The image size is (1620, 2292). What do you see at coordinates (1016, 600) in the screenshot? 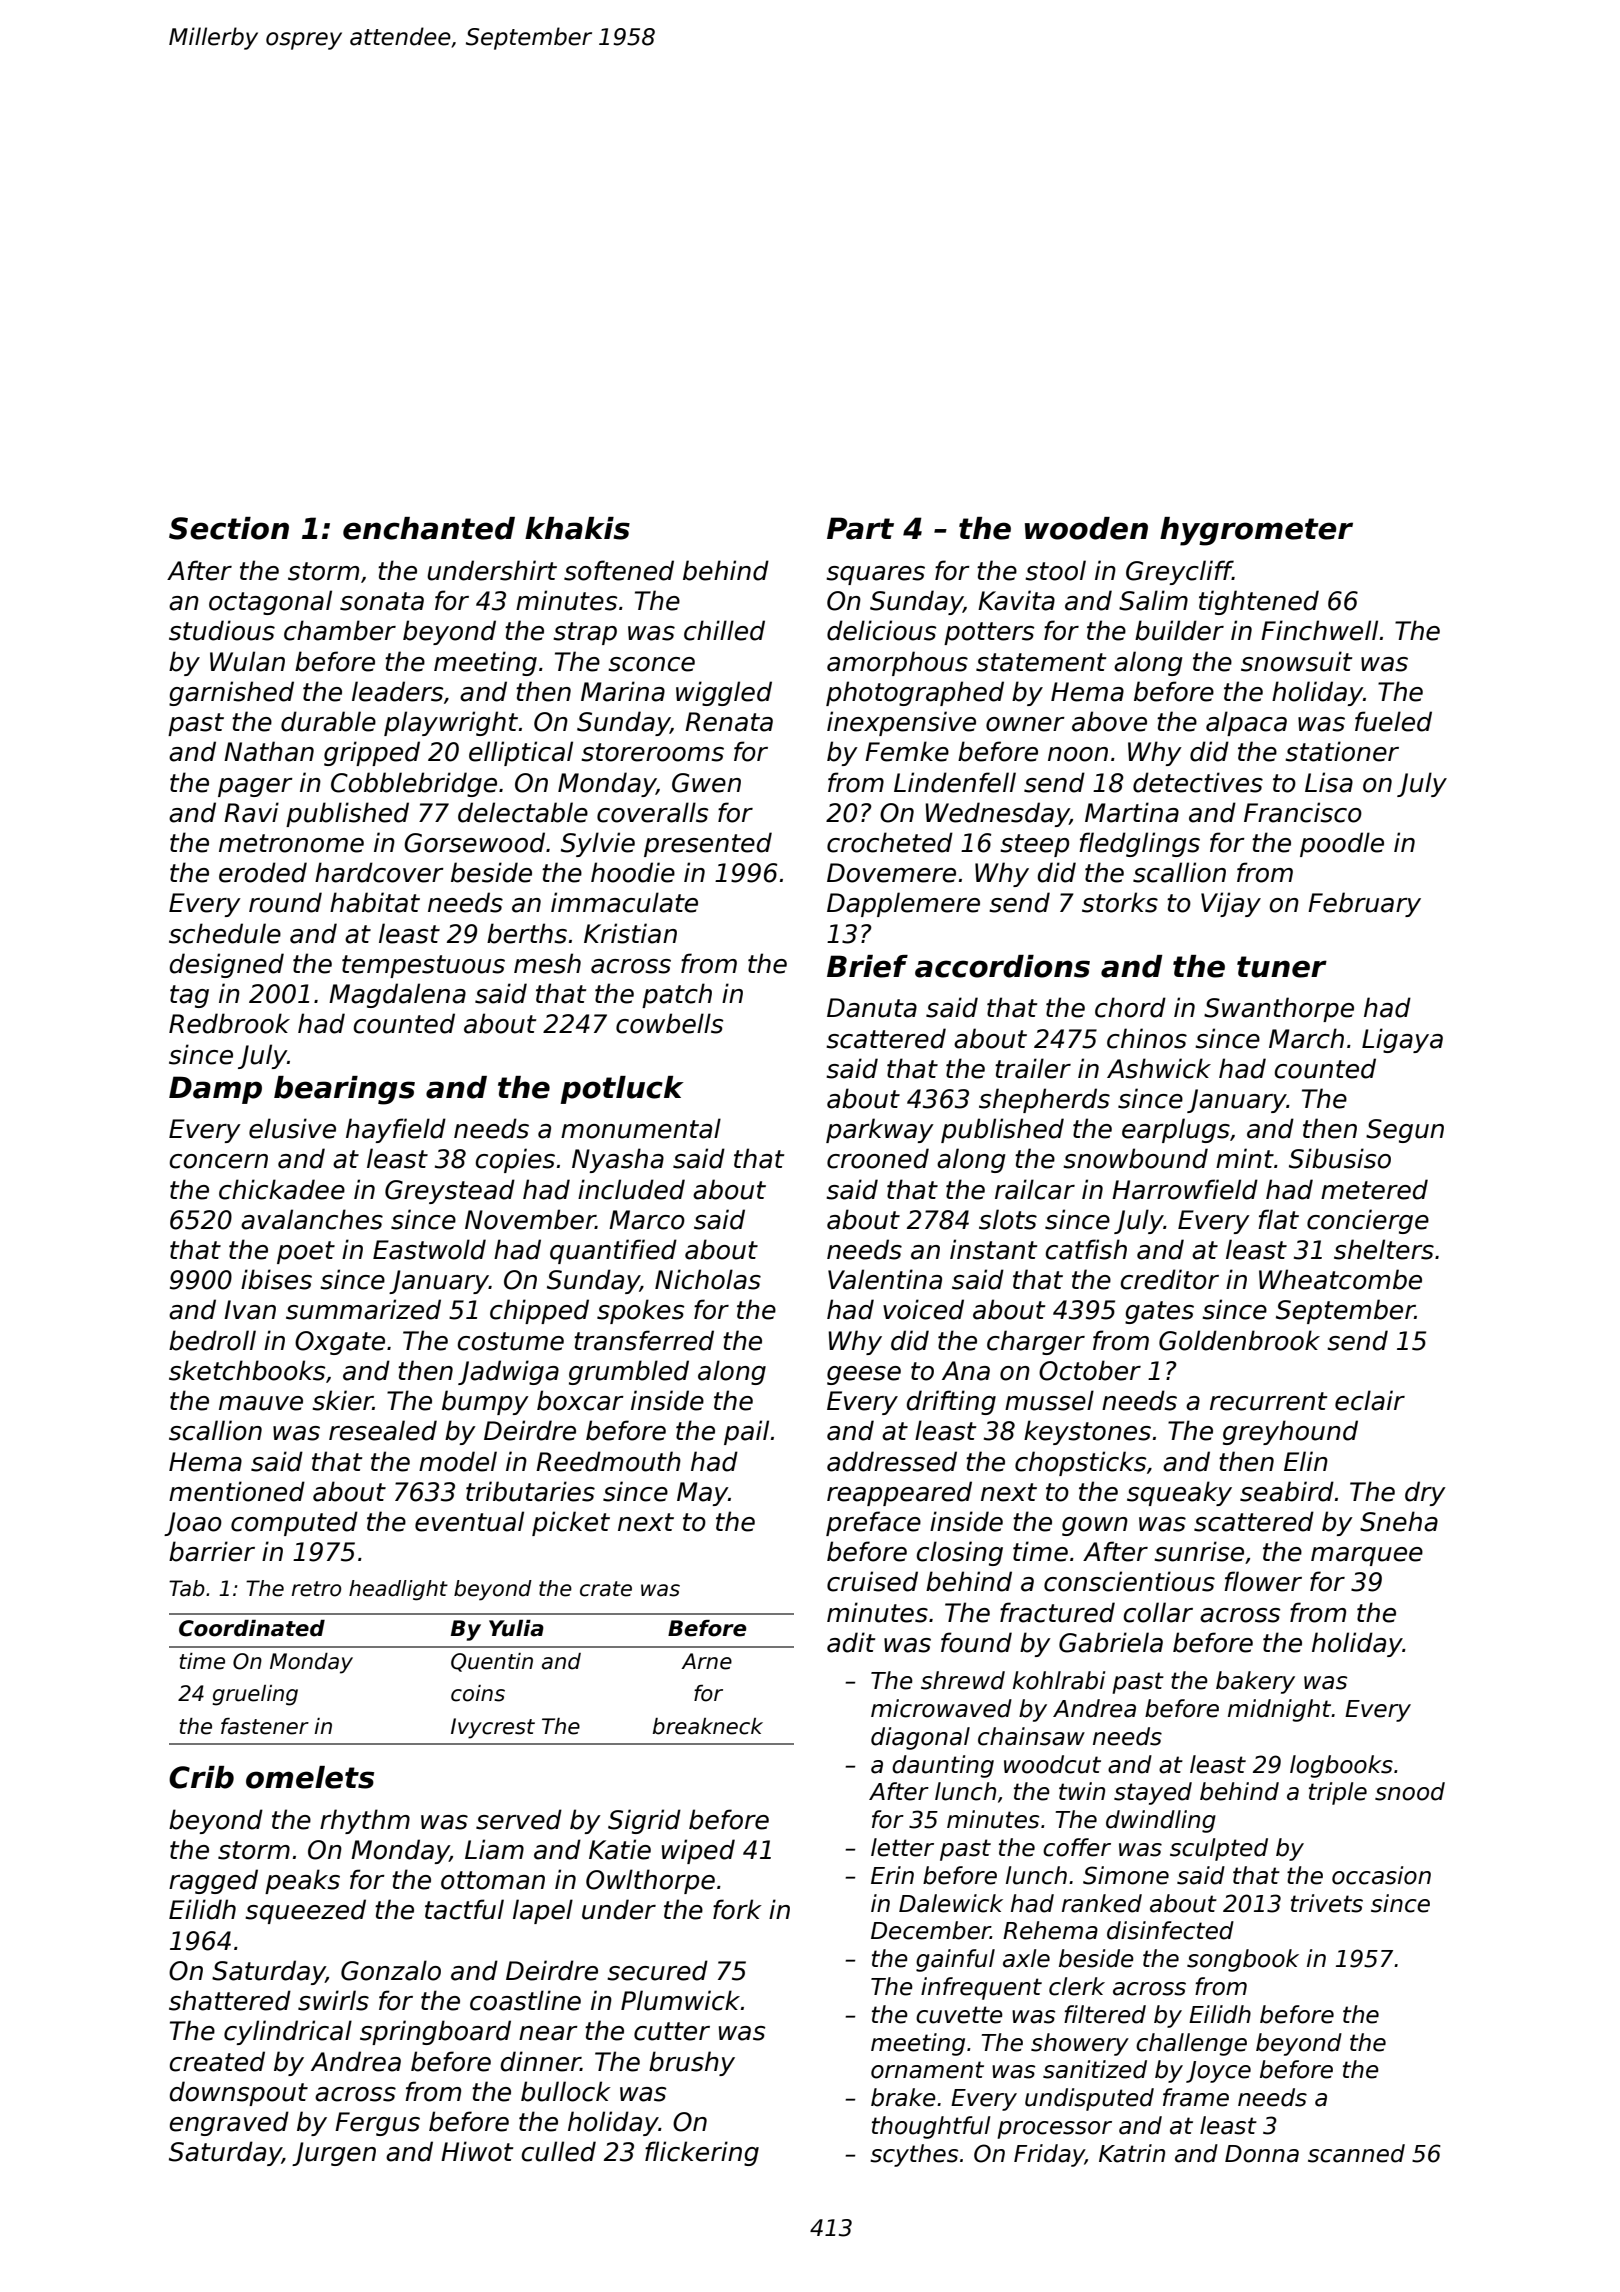
I see `Kavita` at bounding box center [1016, 600].
